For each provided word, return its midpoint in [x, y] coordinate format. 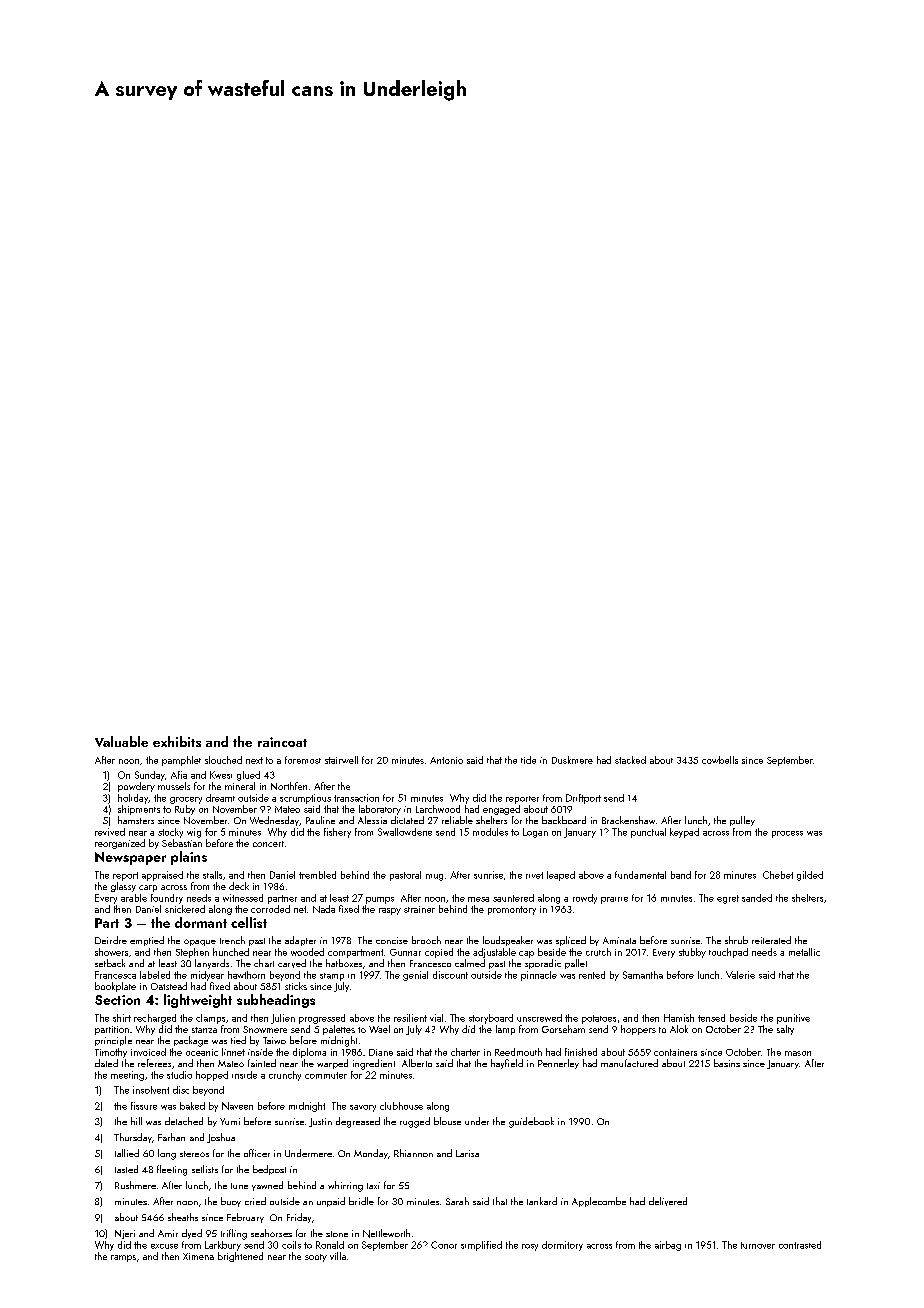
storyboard [491, 1019]
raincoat [282, 742]
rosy [530, 1247]
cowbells [720, 760]
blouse [447, 1121]
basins [727, 1063]
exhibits [177, 741]
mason [798, 1053]
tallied [127, 1153]
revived [110, 832]
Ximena [198, 1256]
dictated [407, 820]
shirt [122, 1018]
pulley [742, 821]
